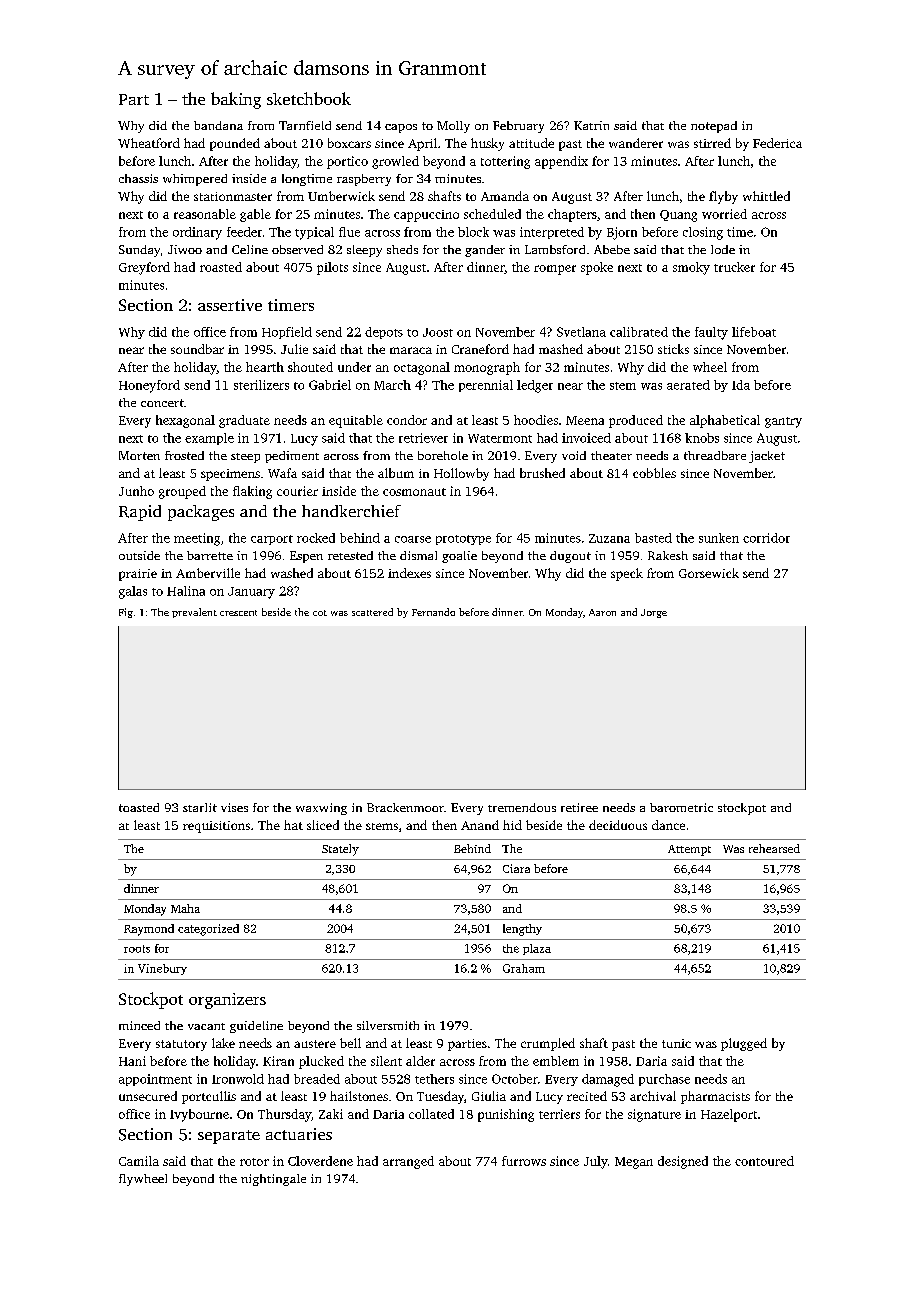 Image resolution: width=924 pixels, height=1308 pixels. I want to click on deciduous, so click(618, 825).
